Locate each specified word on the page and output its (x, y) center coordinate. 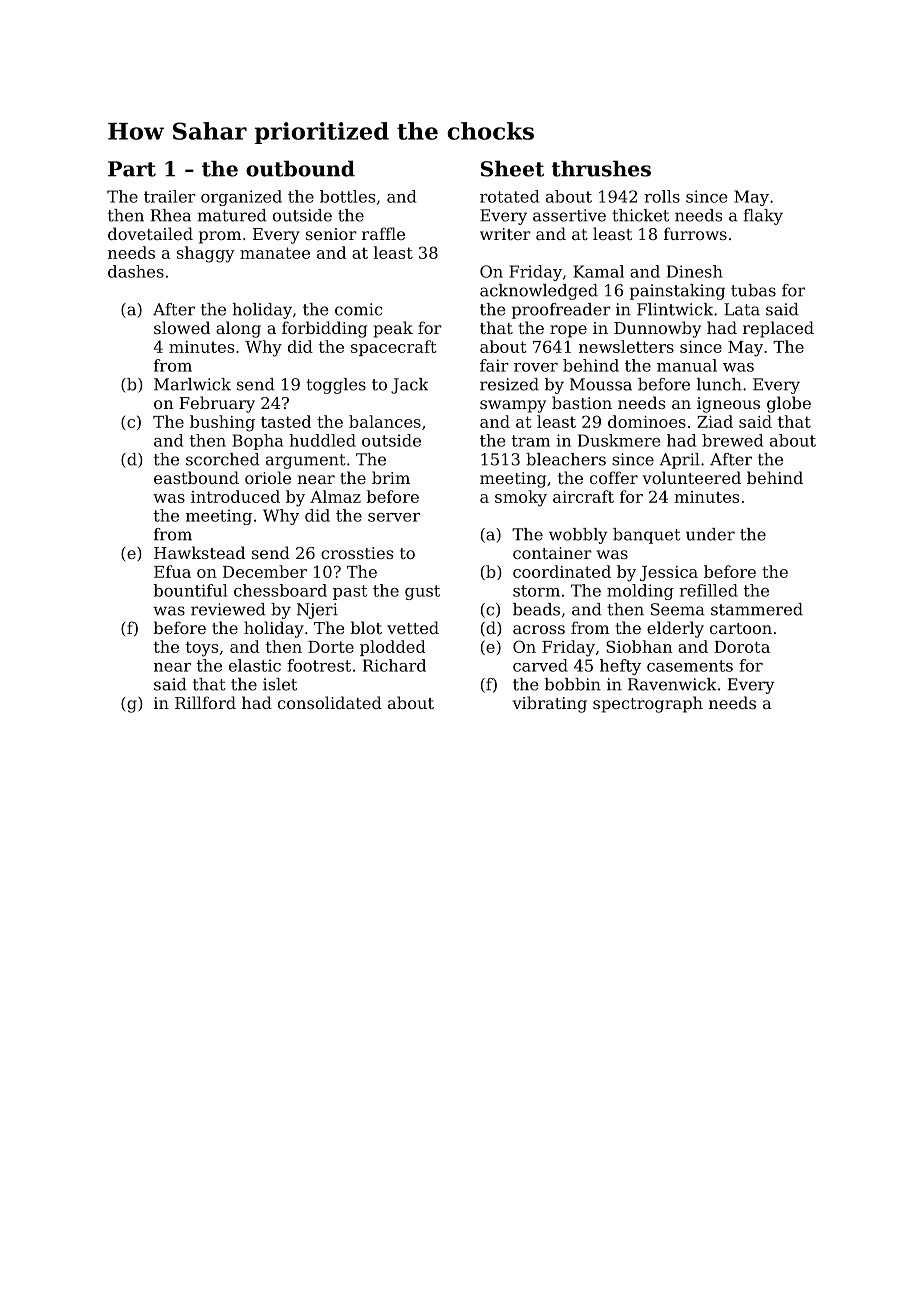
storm (536, 591)
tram (531, 441)
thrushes (601, 169)
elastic (255, 665)
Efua (172, 571)
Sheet (512, 169)
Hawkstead (199, 552)
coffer (614, 477)
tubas (753, 290)
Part (132, 169)
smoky (521, 498)
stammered (757, 609)
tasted (286, 421)
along (238, 329)
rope (568, 331)
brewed (732, 440)
